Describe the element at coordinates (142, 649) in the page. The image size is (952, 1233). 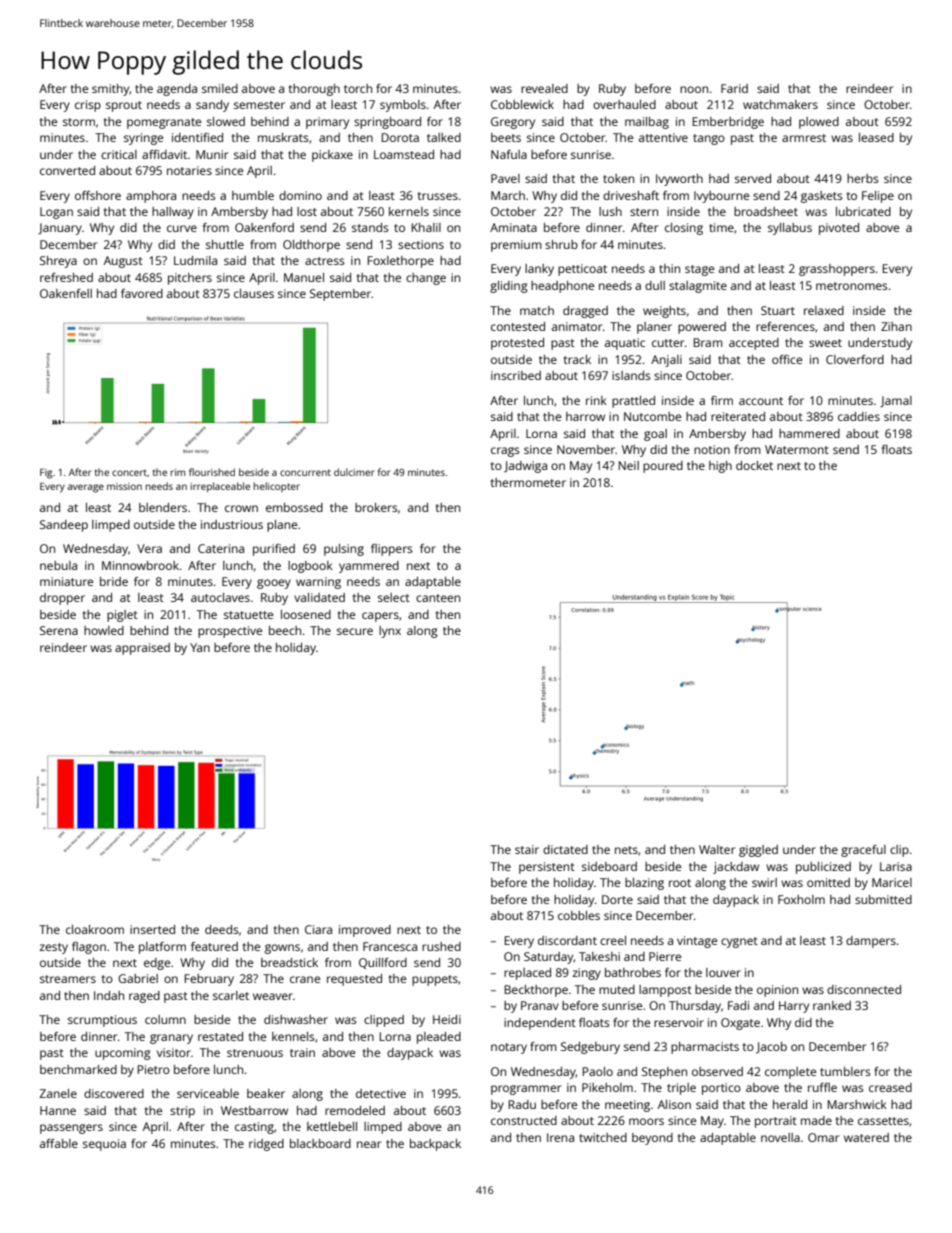
I see `appraised` at that location.
